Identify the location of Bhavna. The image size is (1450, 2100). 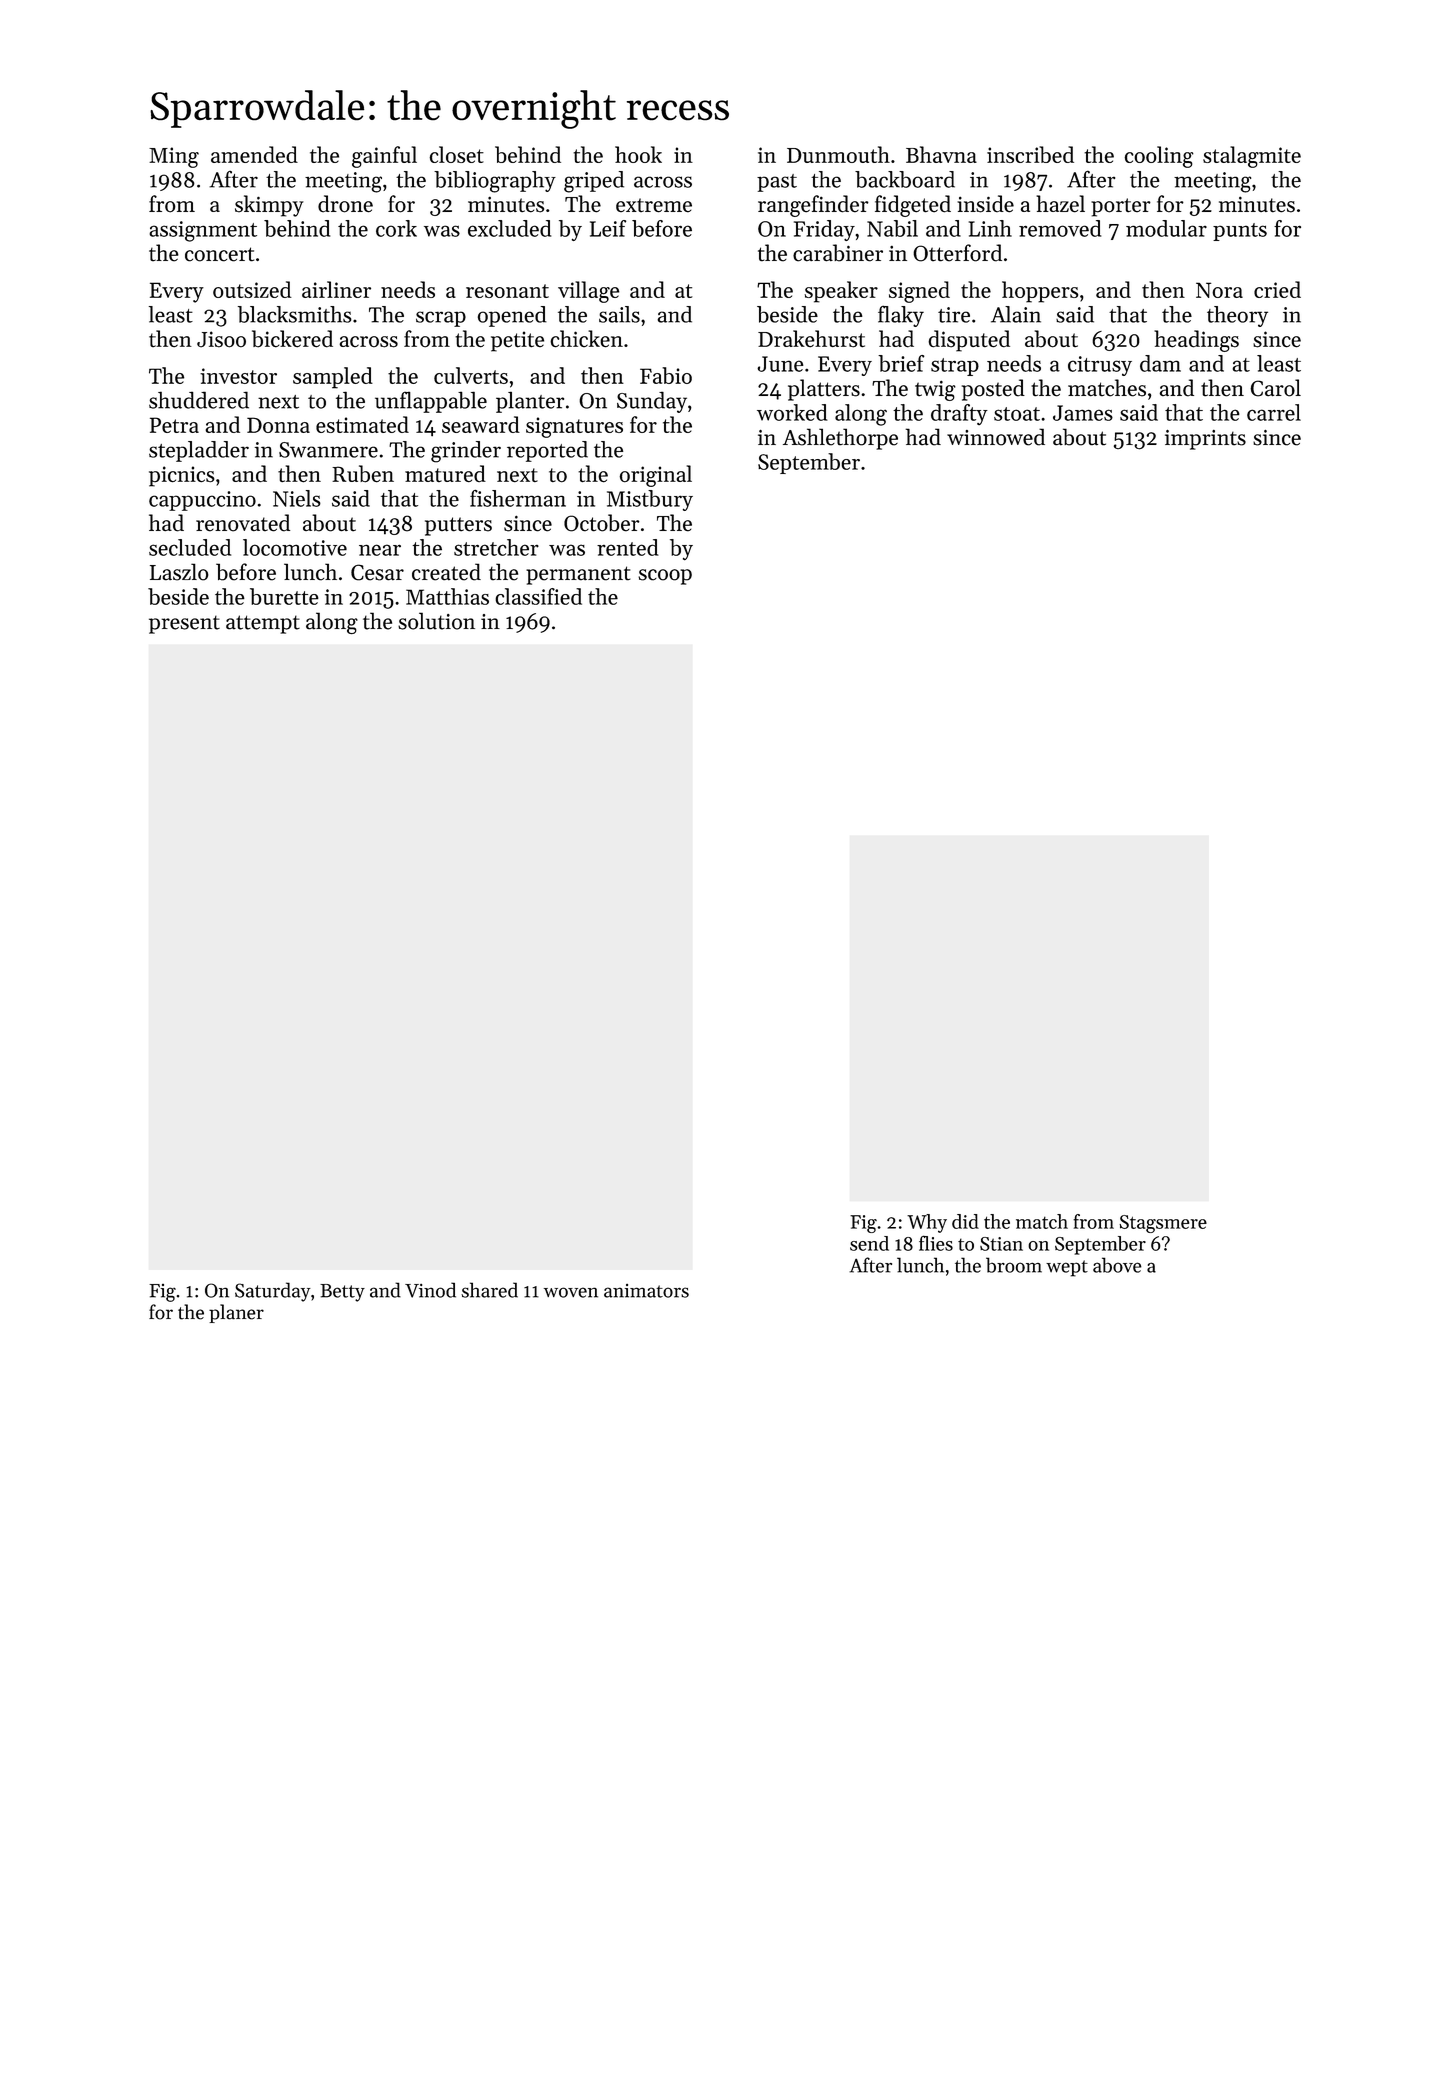
(941, 154).
